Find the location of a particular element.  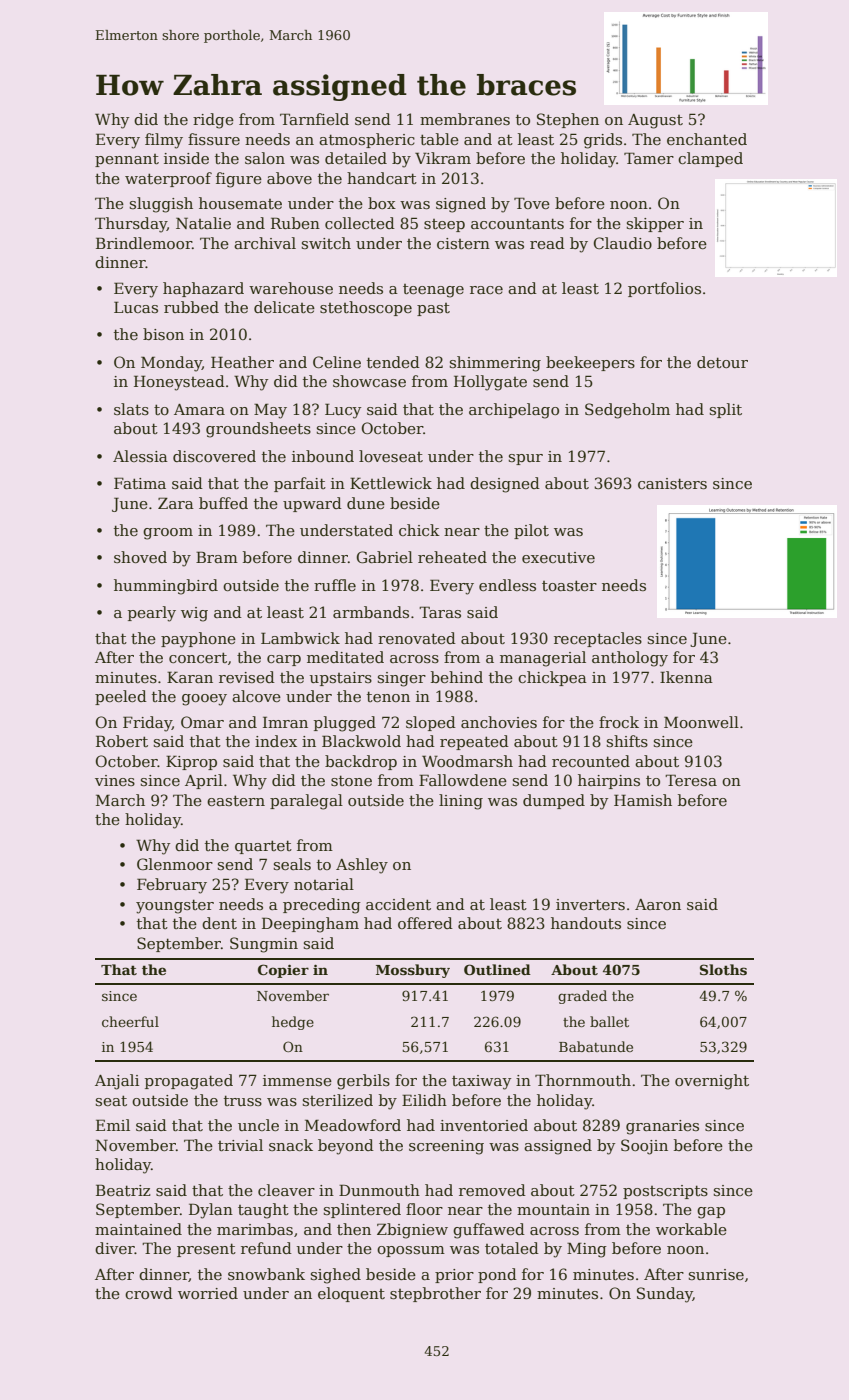

filmy is located at coordinates (164, 141).
